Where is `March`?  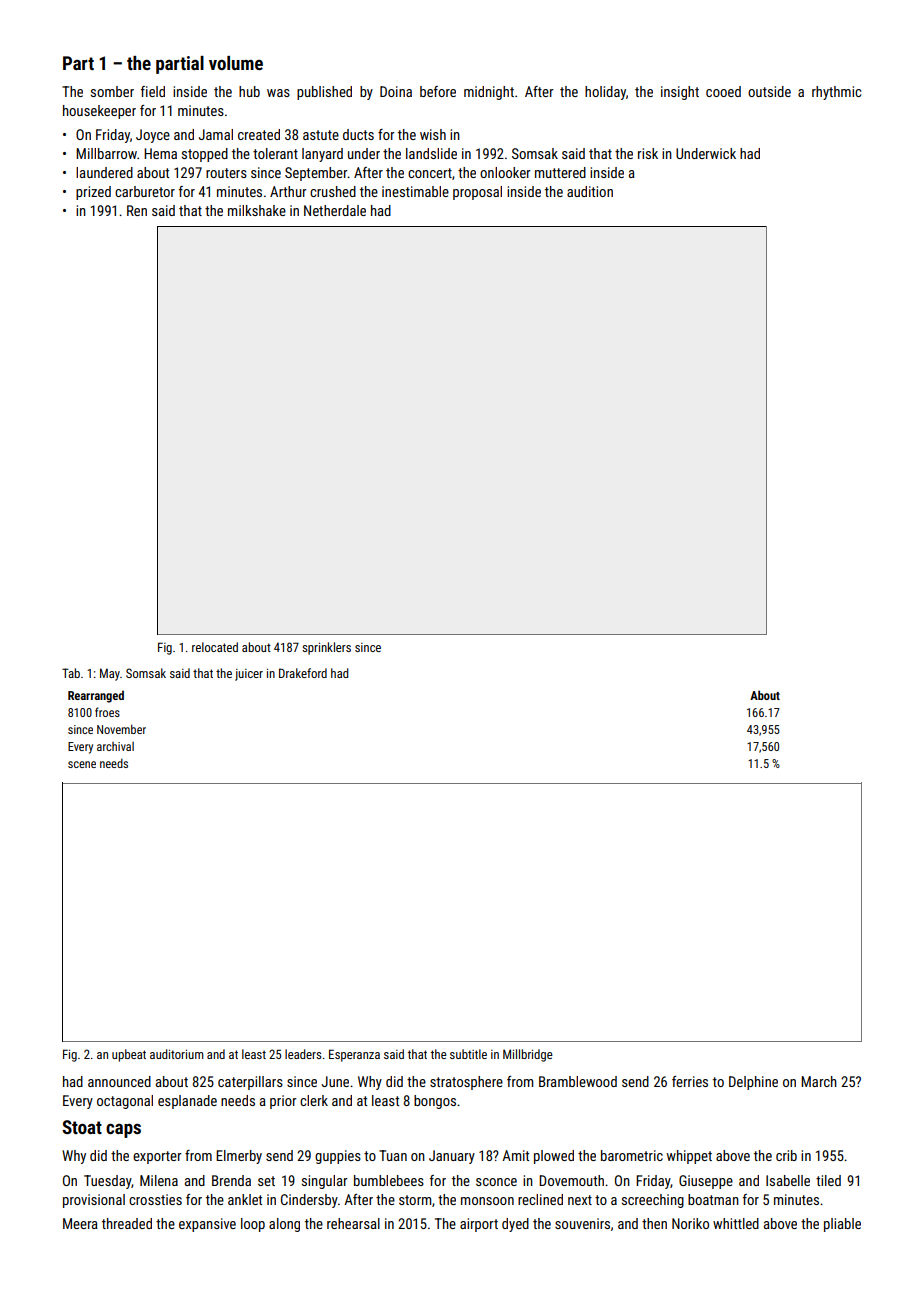
March is located at coordinates (819, 1081).
